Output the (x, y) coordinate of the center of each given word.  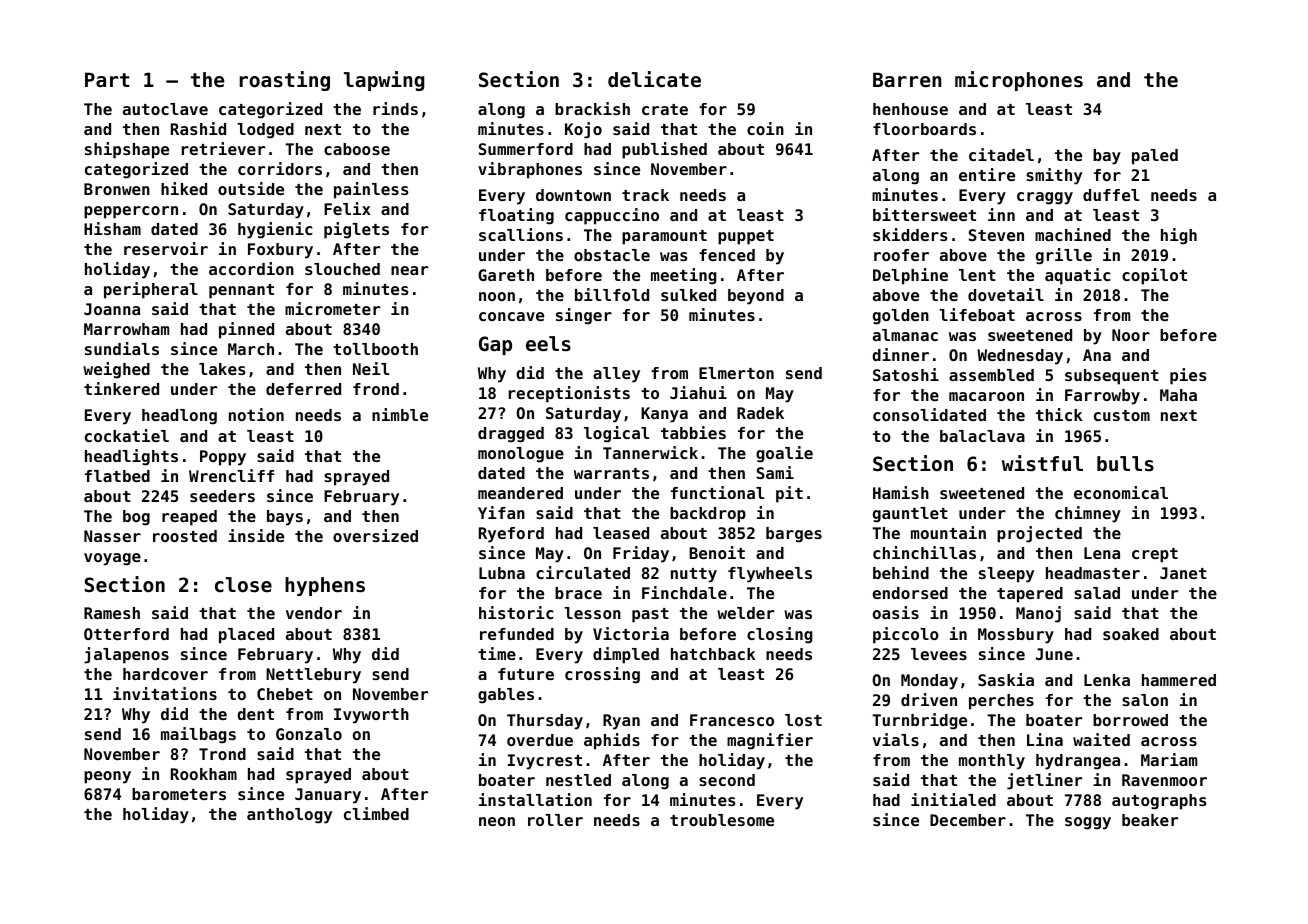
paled (1155, 157)
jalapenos (126, 655)
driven (929, 699)
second (727, 780)
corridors (280, 168)
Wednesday (1020, 357)
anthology (289, 816)
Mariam (1169, 759)
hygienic (275, 230)
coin (765, 128)
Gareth (506, 275)
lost (803, 720)
